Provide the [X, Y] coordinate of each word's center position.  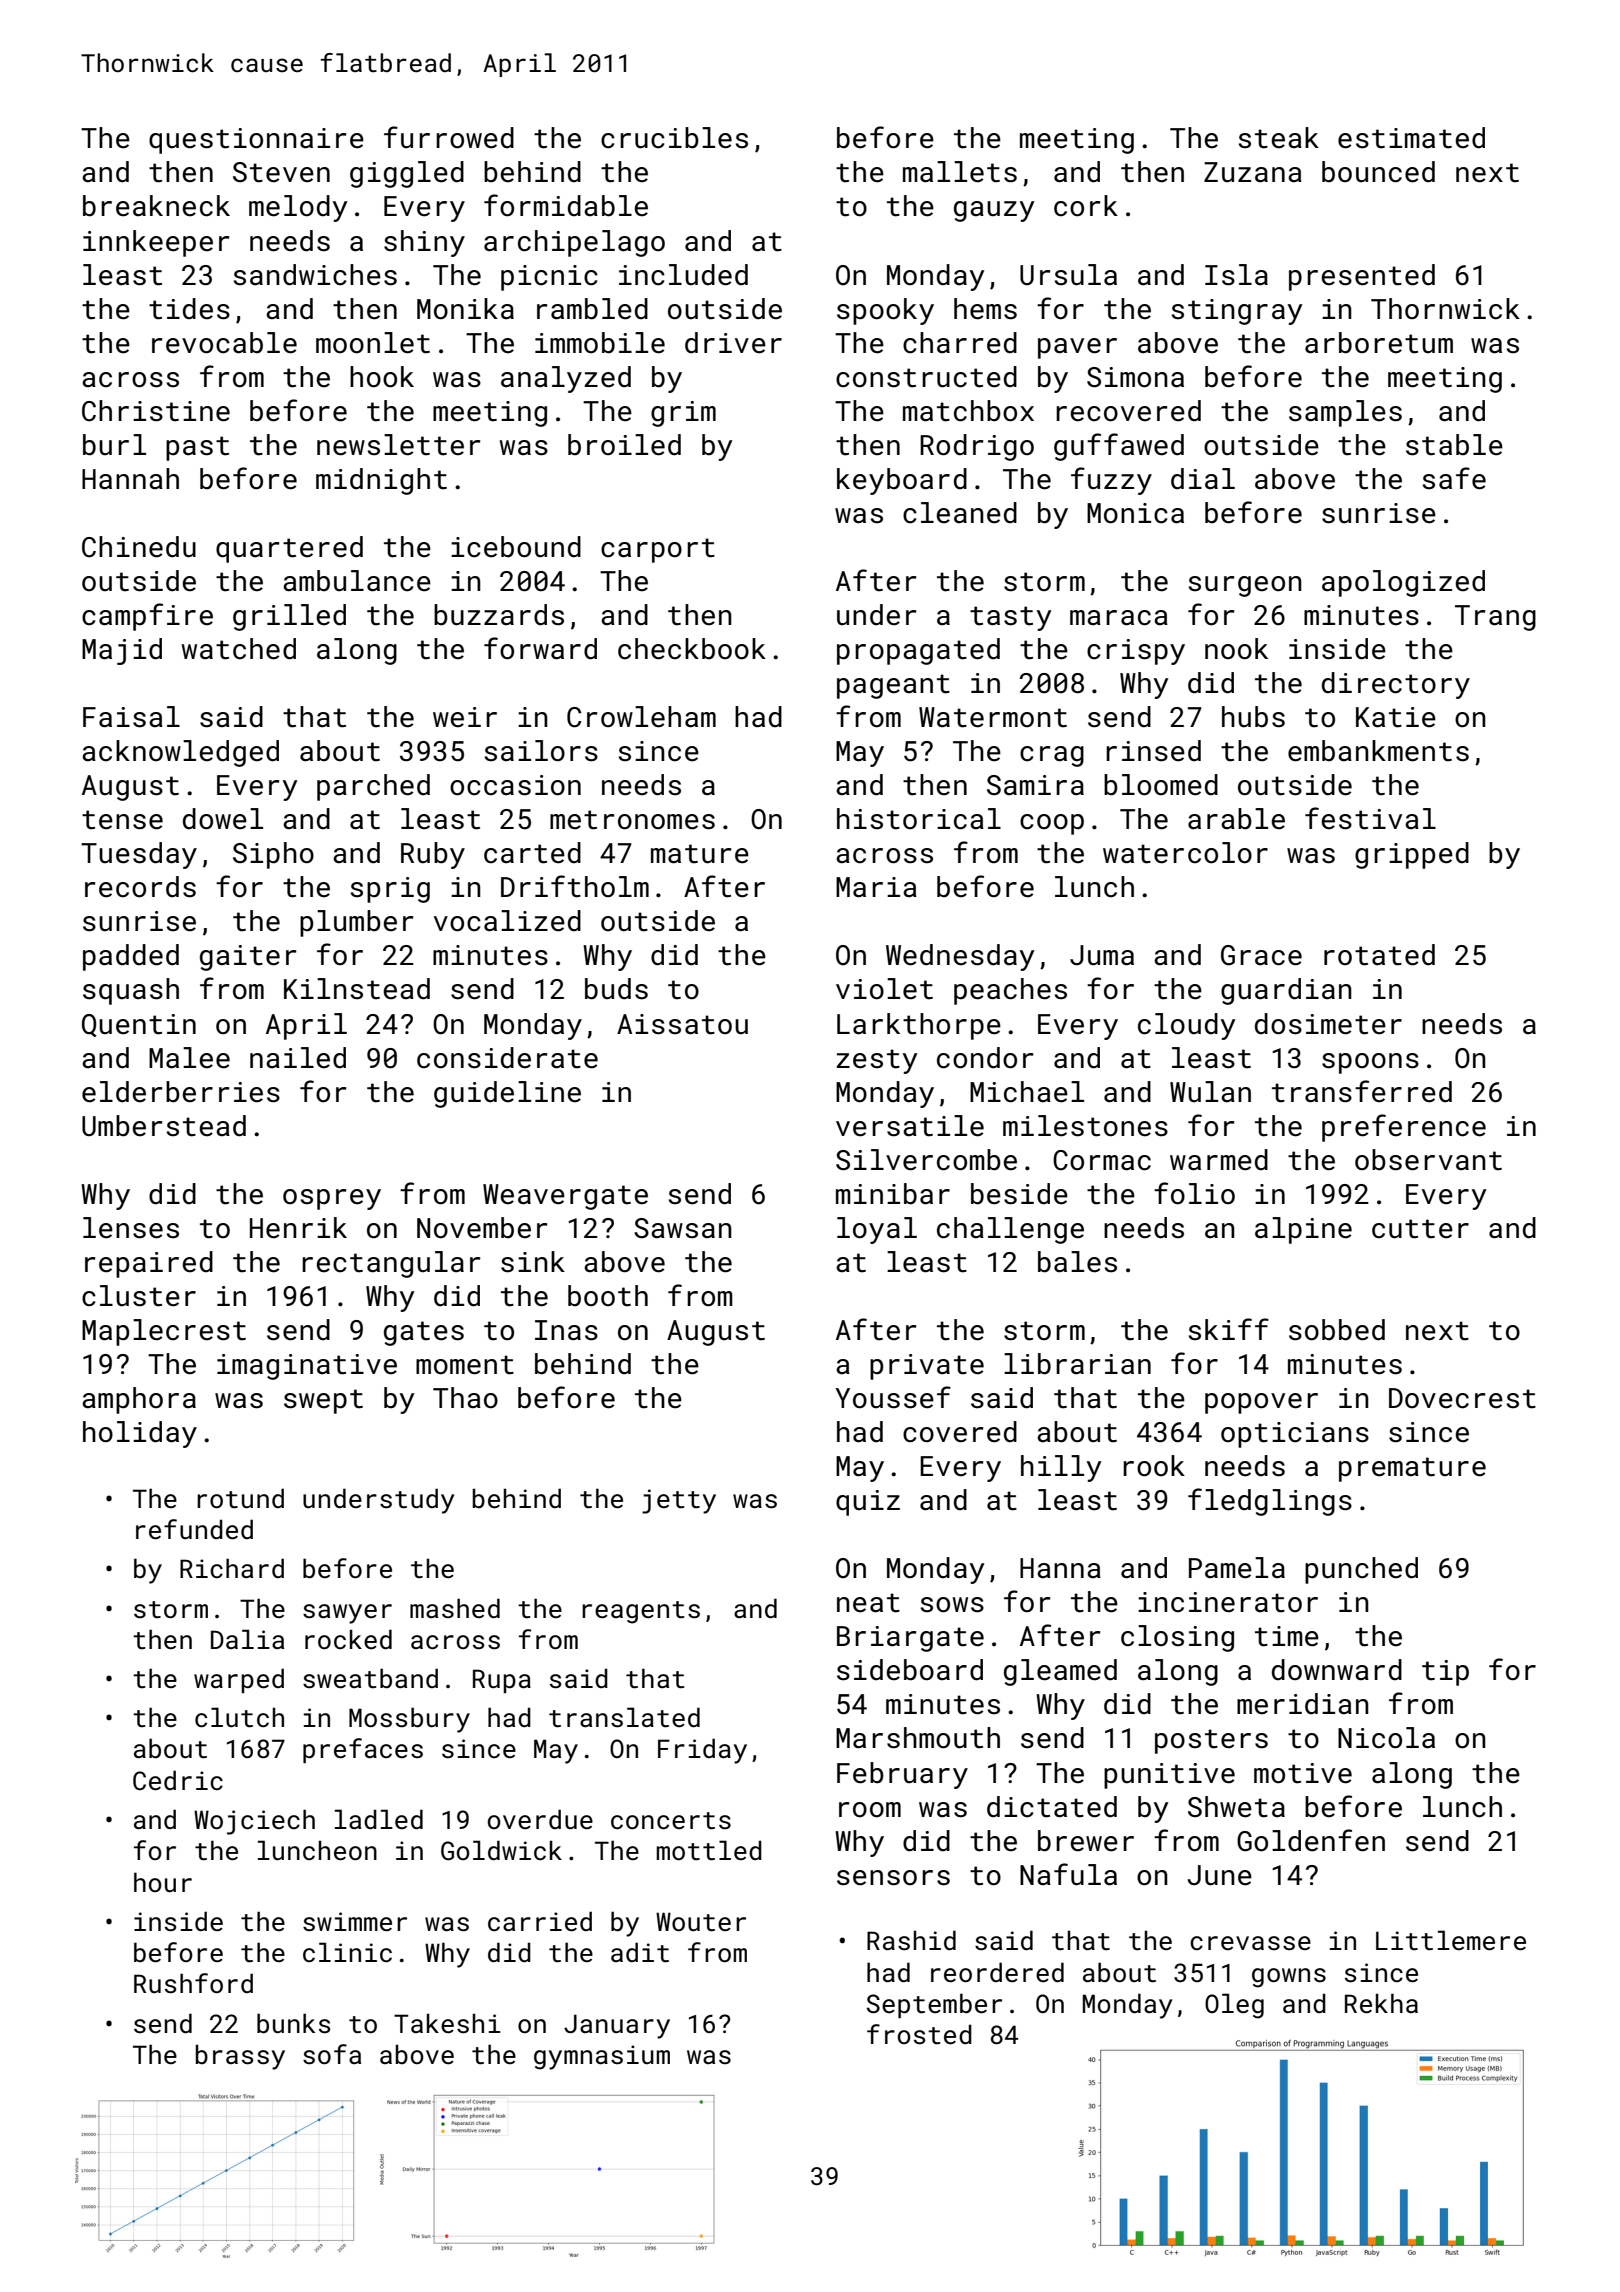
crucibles [674, 138]
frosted [919, 2034]
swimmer [355, 1922]
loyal [877, 1230]
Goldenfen [1311, 1840]
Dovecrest [1462, 1398]
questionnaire [256, 141]
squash [131, 991]
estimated [1411, 138]
